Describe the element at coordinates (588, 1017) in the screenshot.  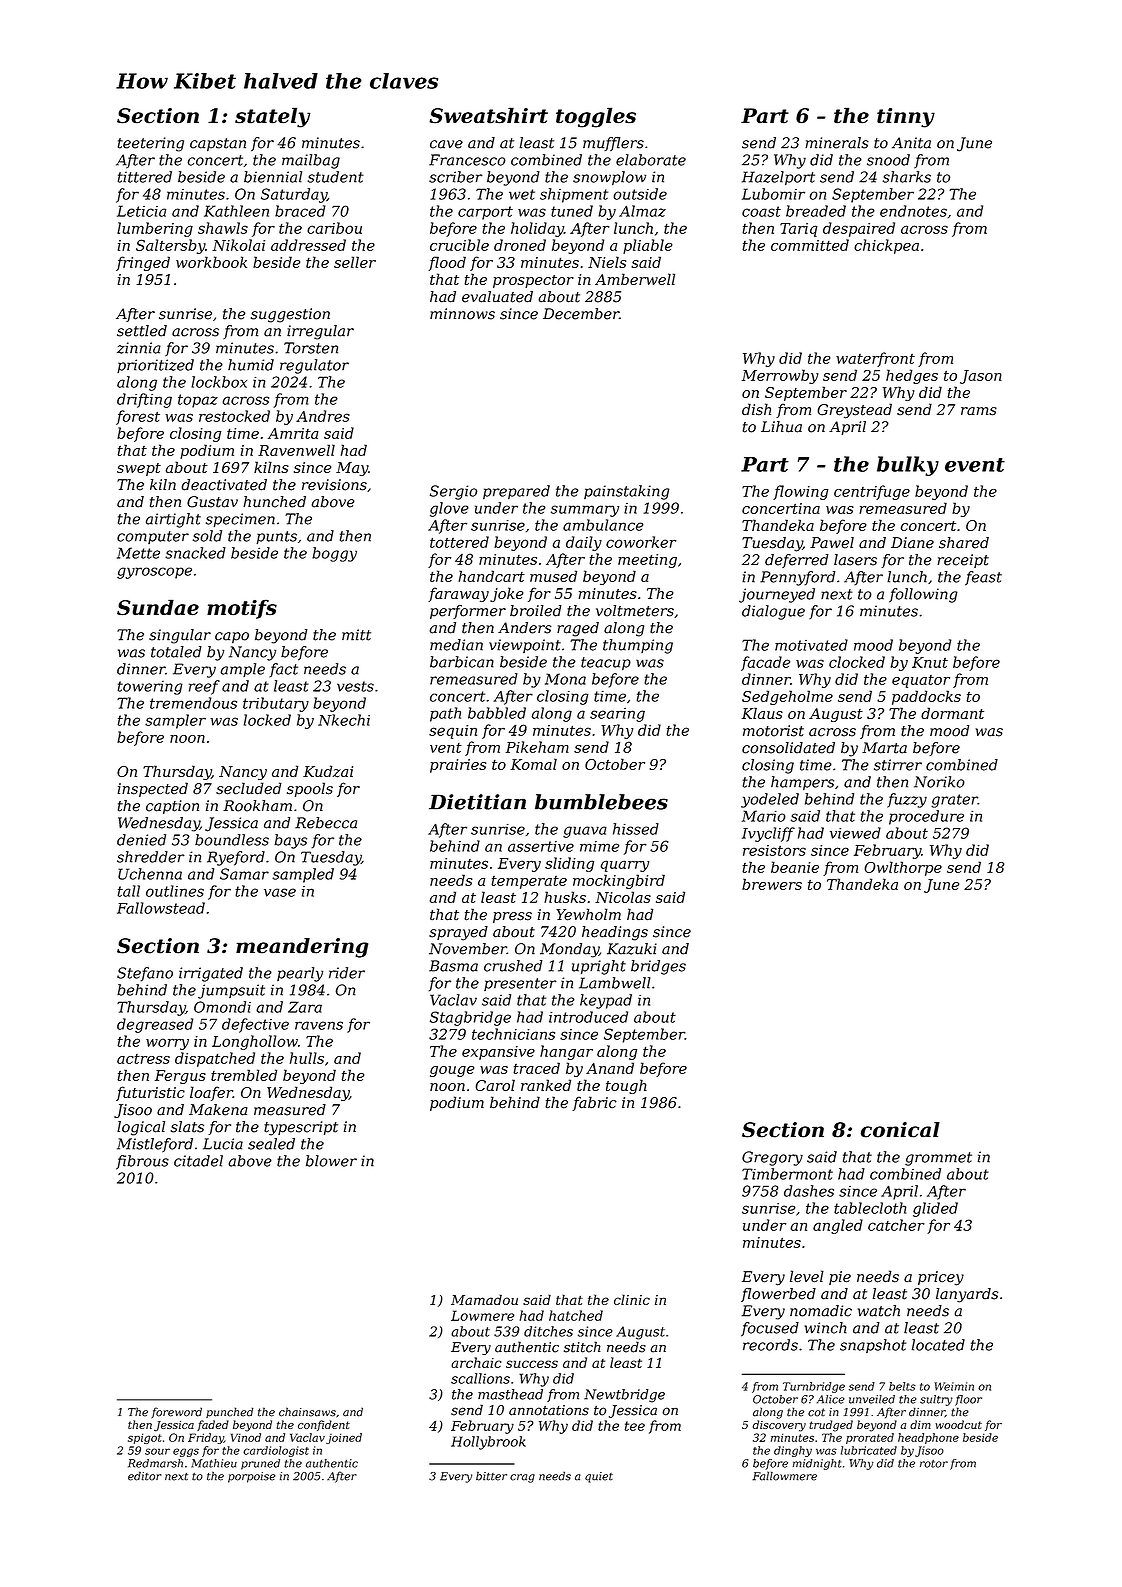
I see `introduced` at that location.
